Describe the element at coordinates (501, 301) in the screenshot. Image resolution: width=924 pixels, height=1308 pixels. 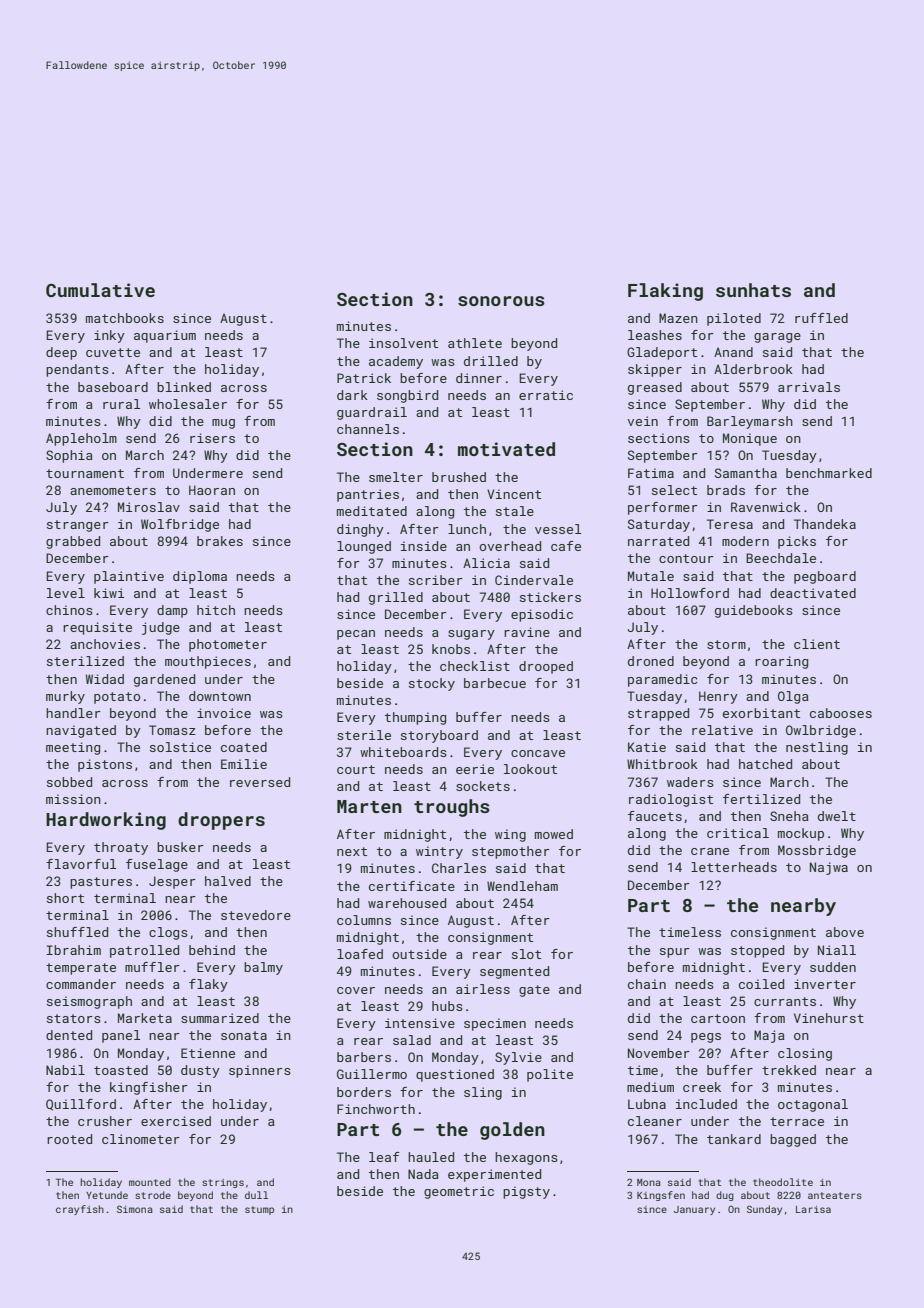
I see `sonorous` at that location.
